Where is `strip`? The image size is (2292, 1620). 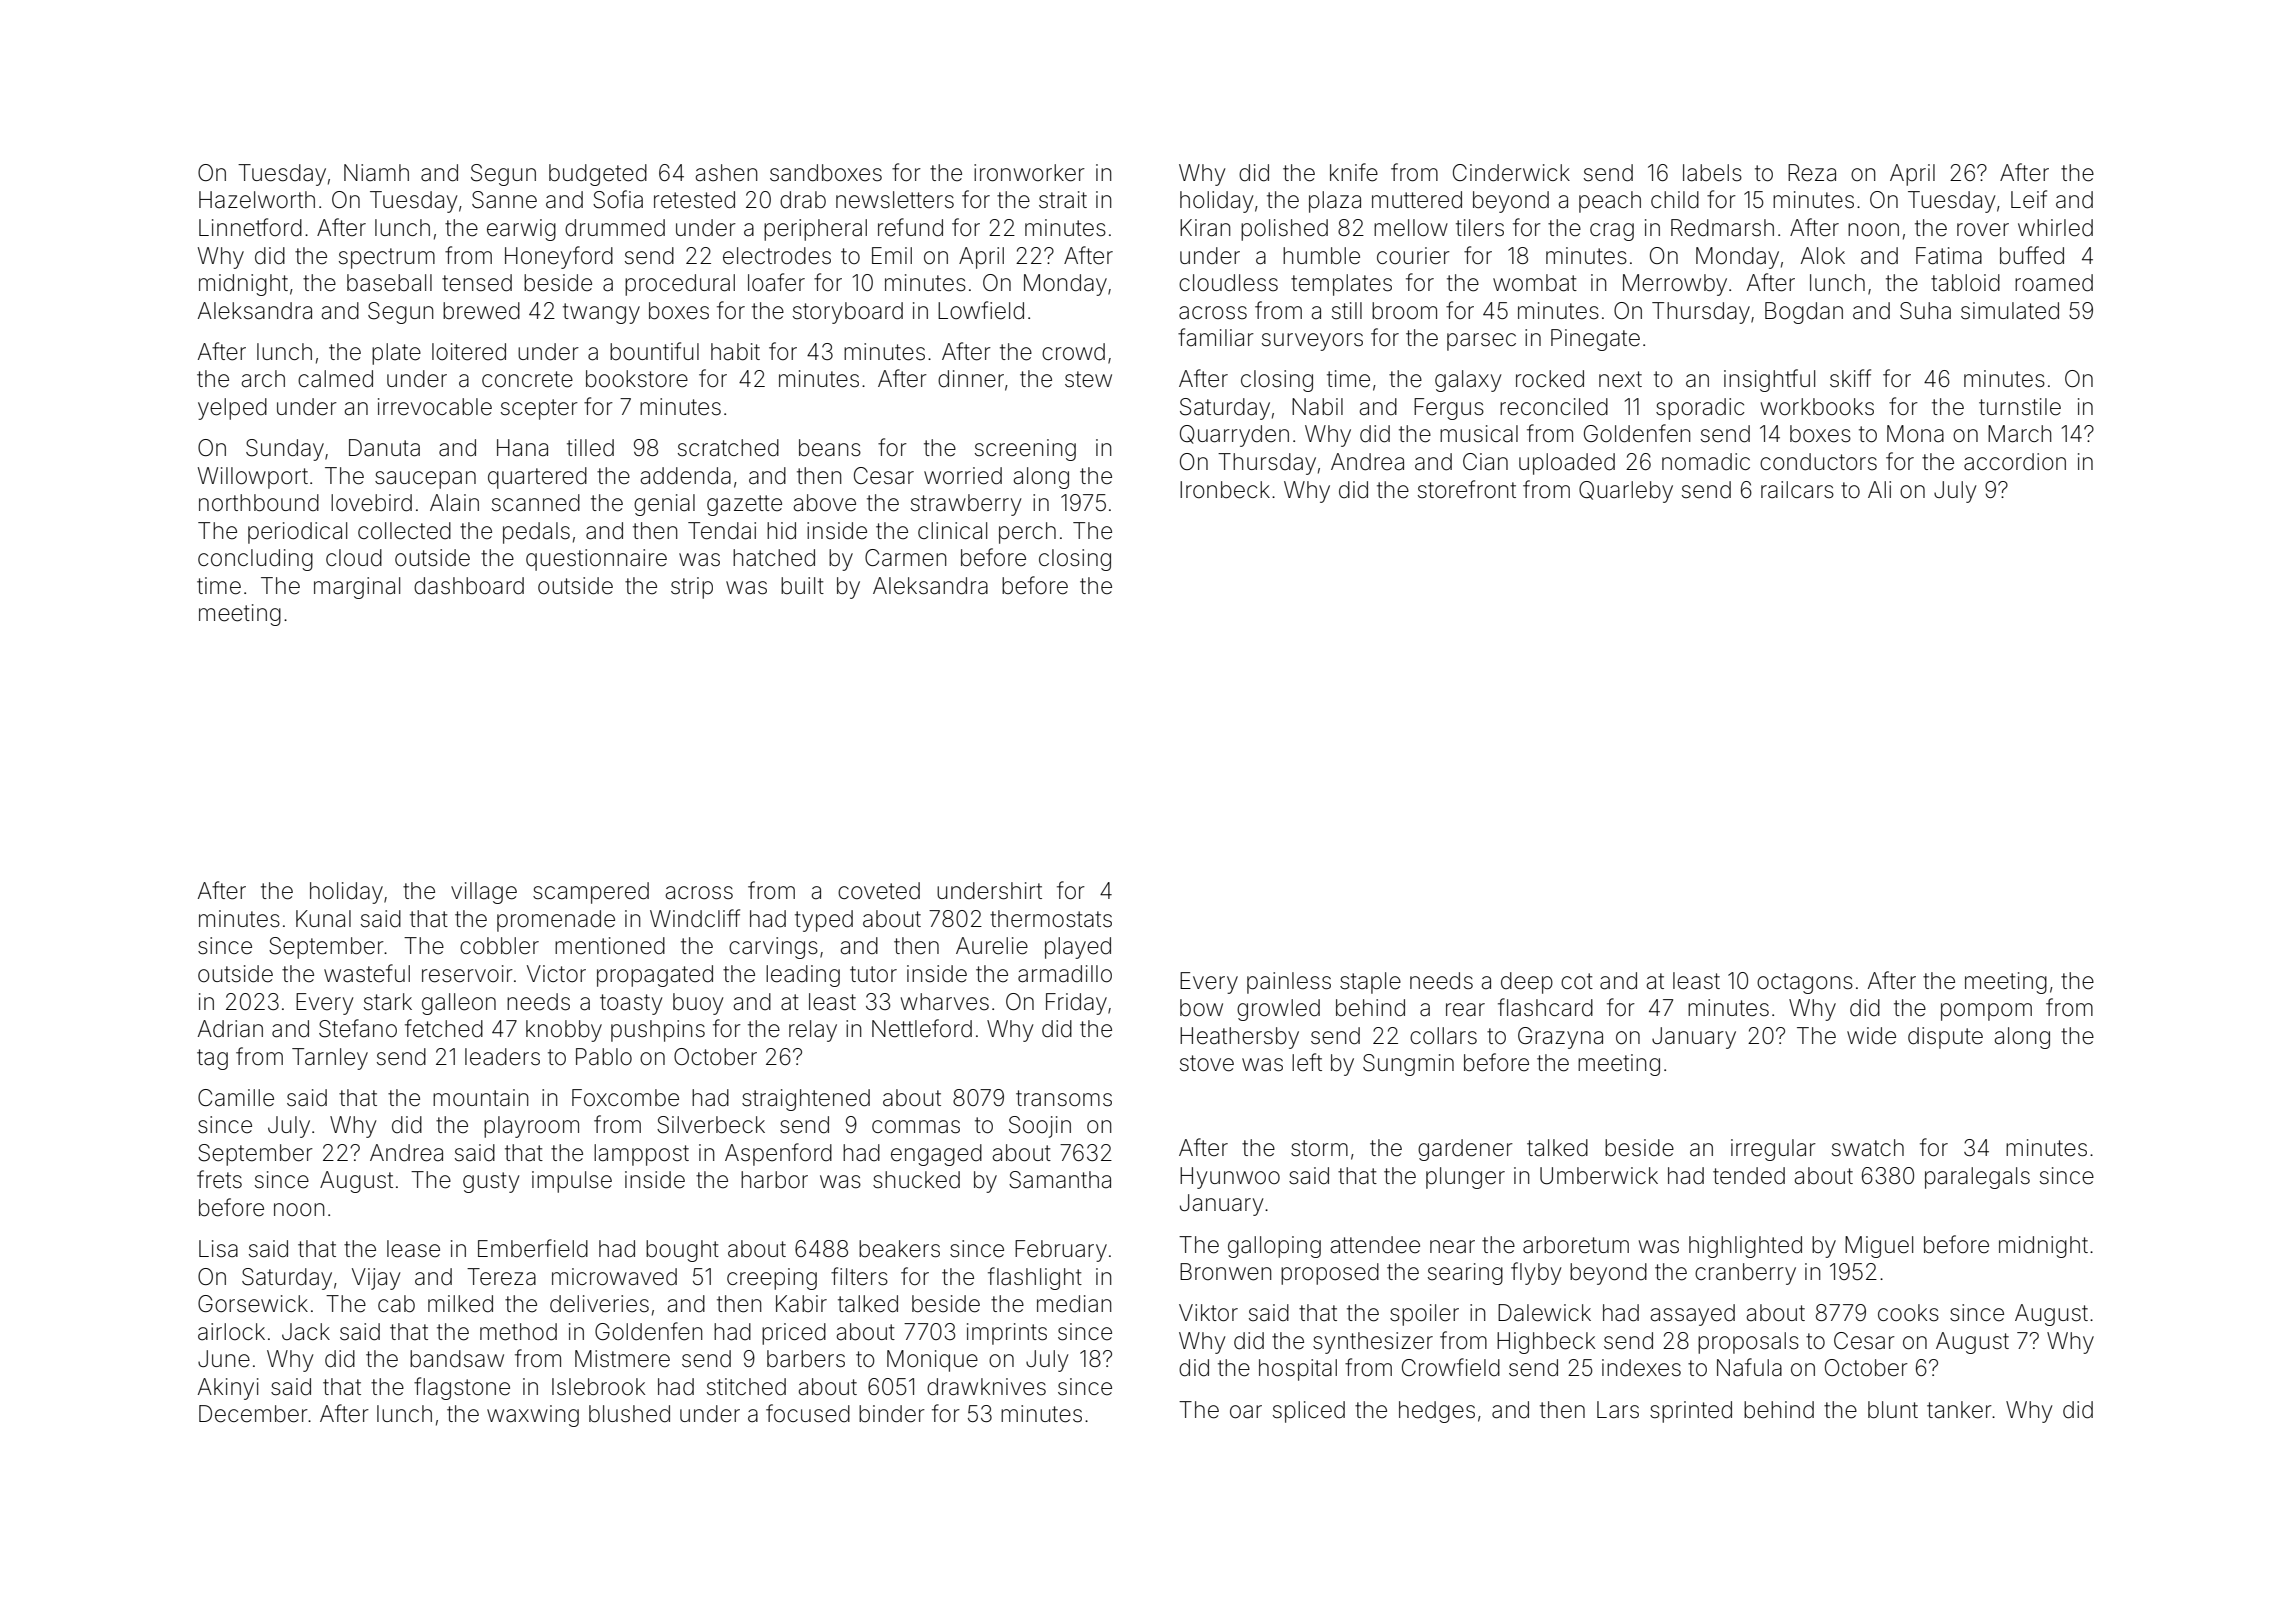
strip is located at coordinates (692, 588).
